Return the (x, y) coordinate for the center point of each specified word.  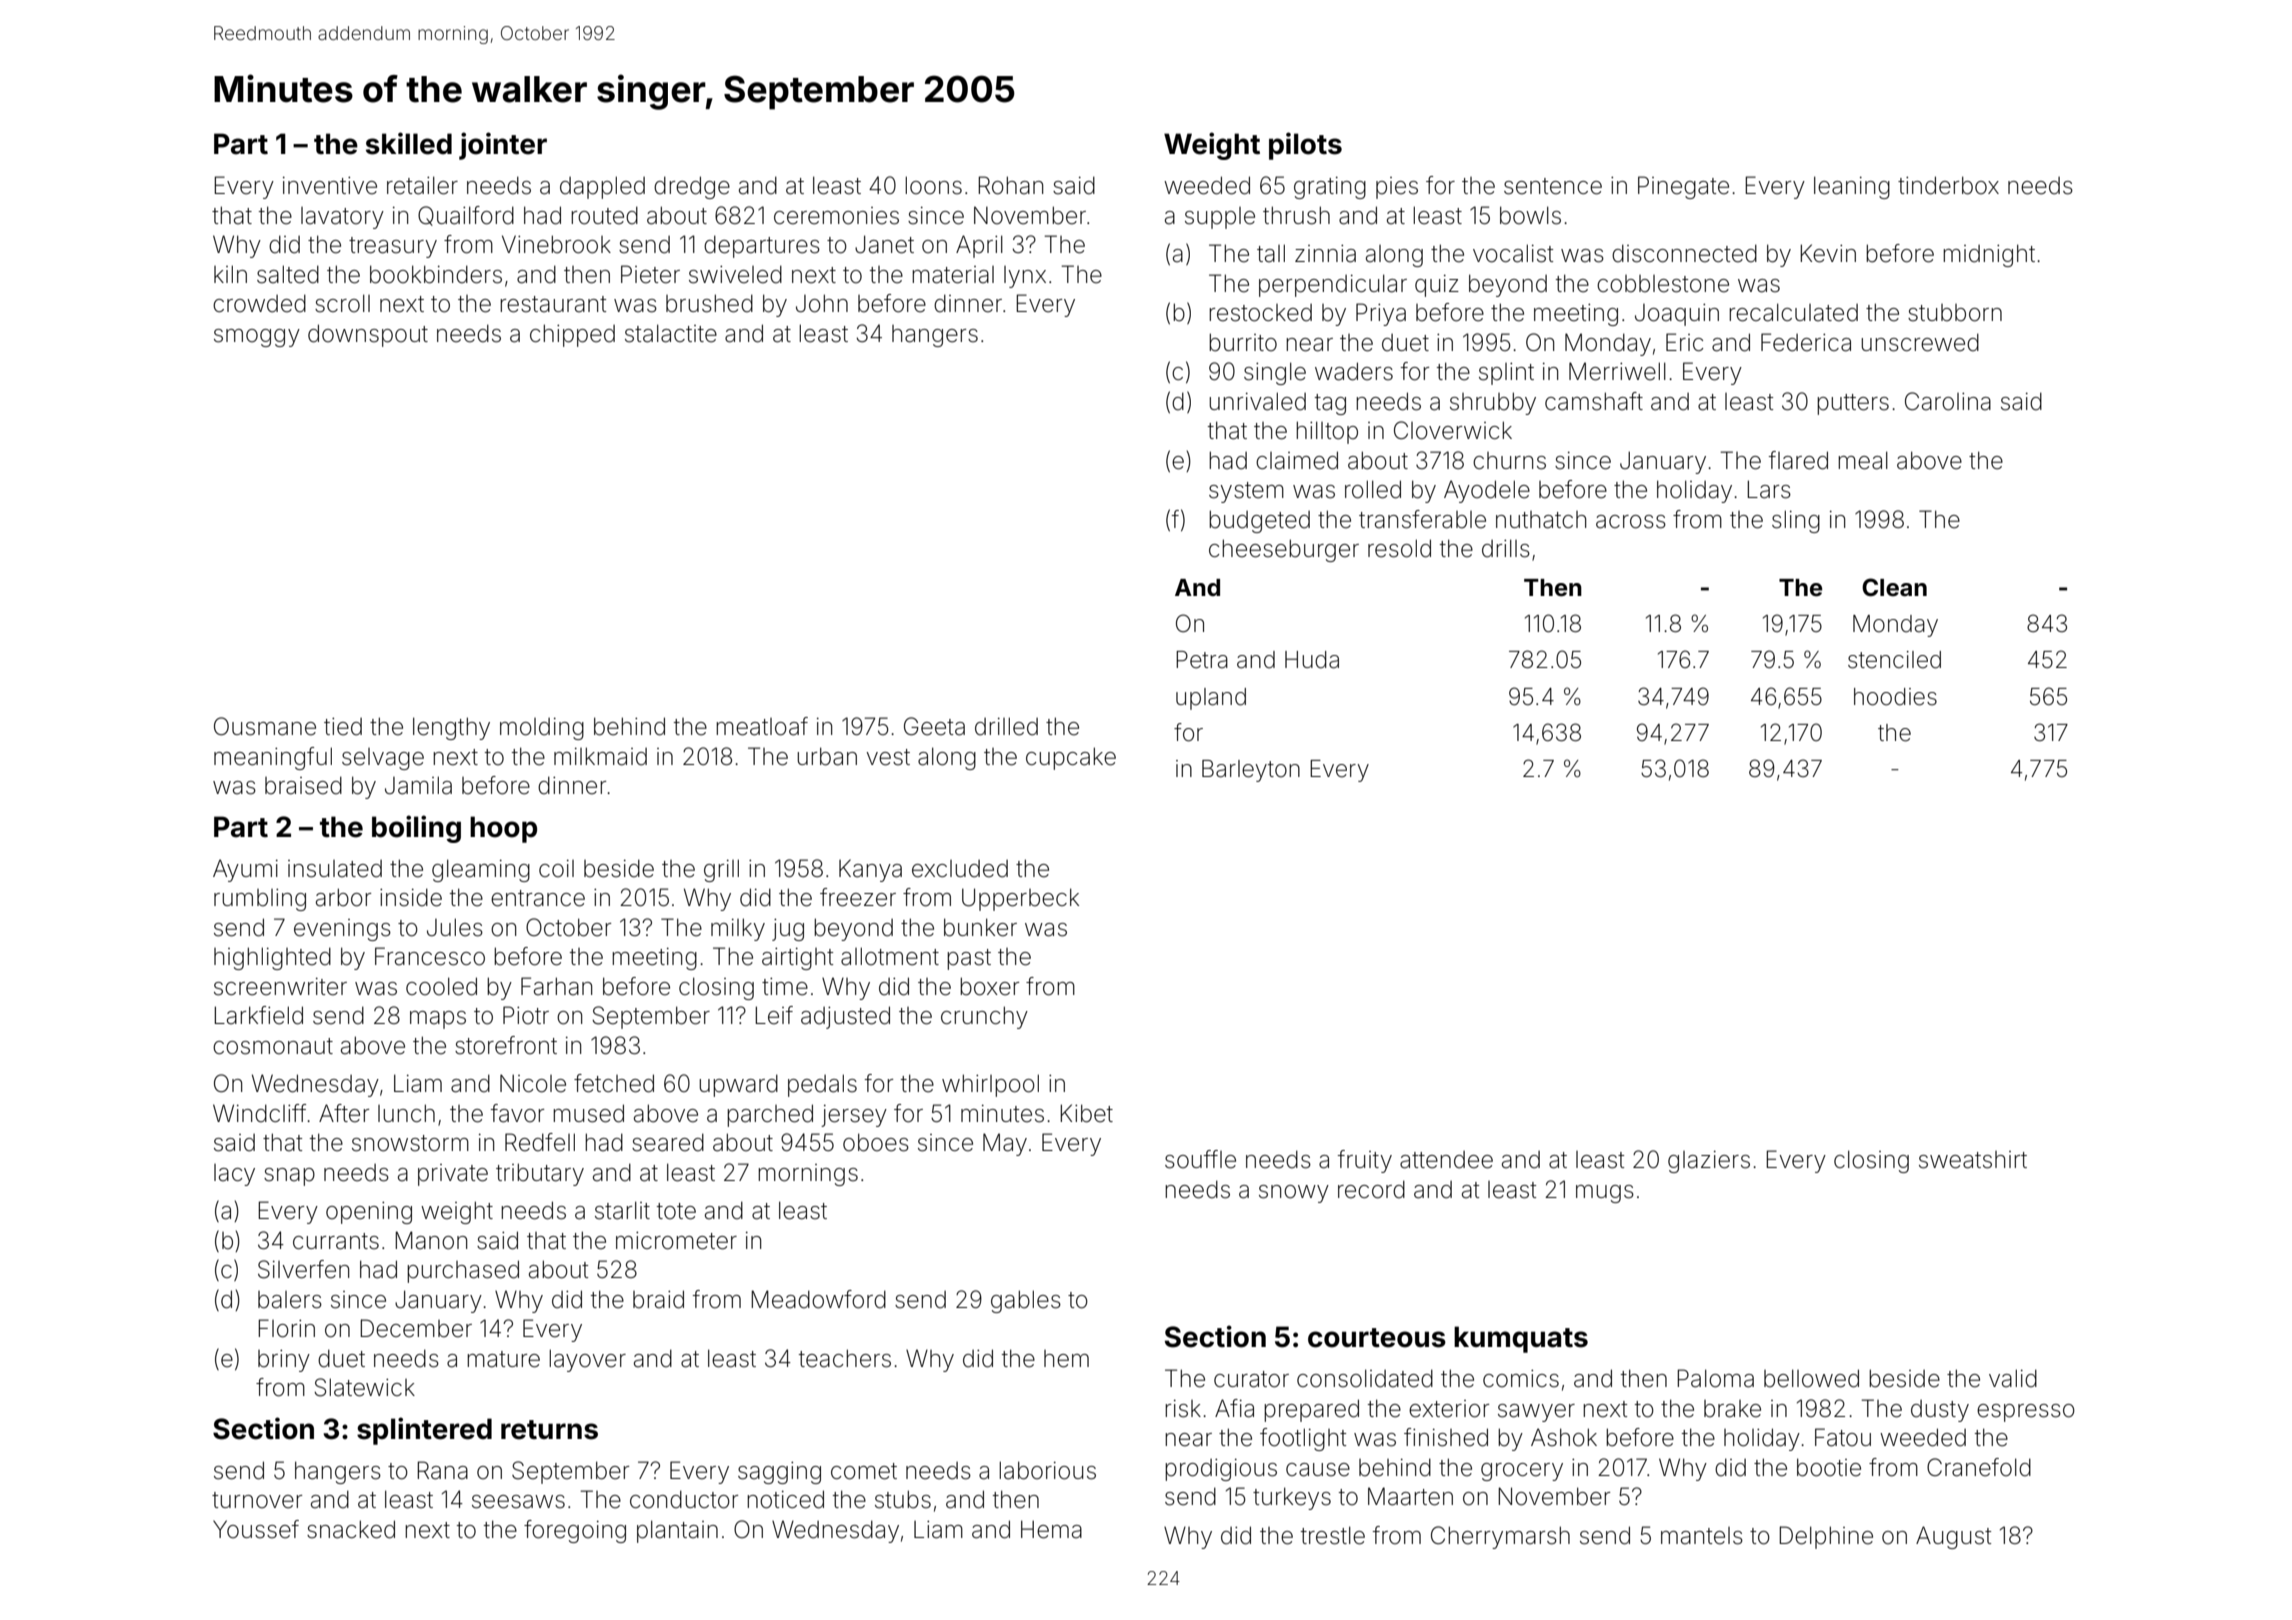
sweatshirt (1973, 1160)
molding (542, 729)
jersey (854, 1116)
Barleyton (1251, 771)
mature (503, 1359)
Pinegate (1683, 187)
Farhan (556, 986)
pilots (1305, 146)
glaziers (1709, 1162)
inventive (330, 186)
